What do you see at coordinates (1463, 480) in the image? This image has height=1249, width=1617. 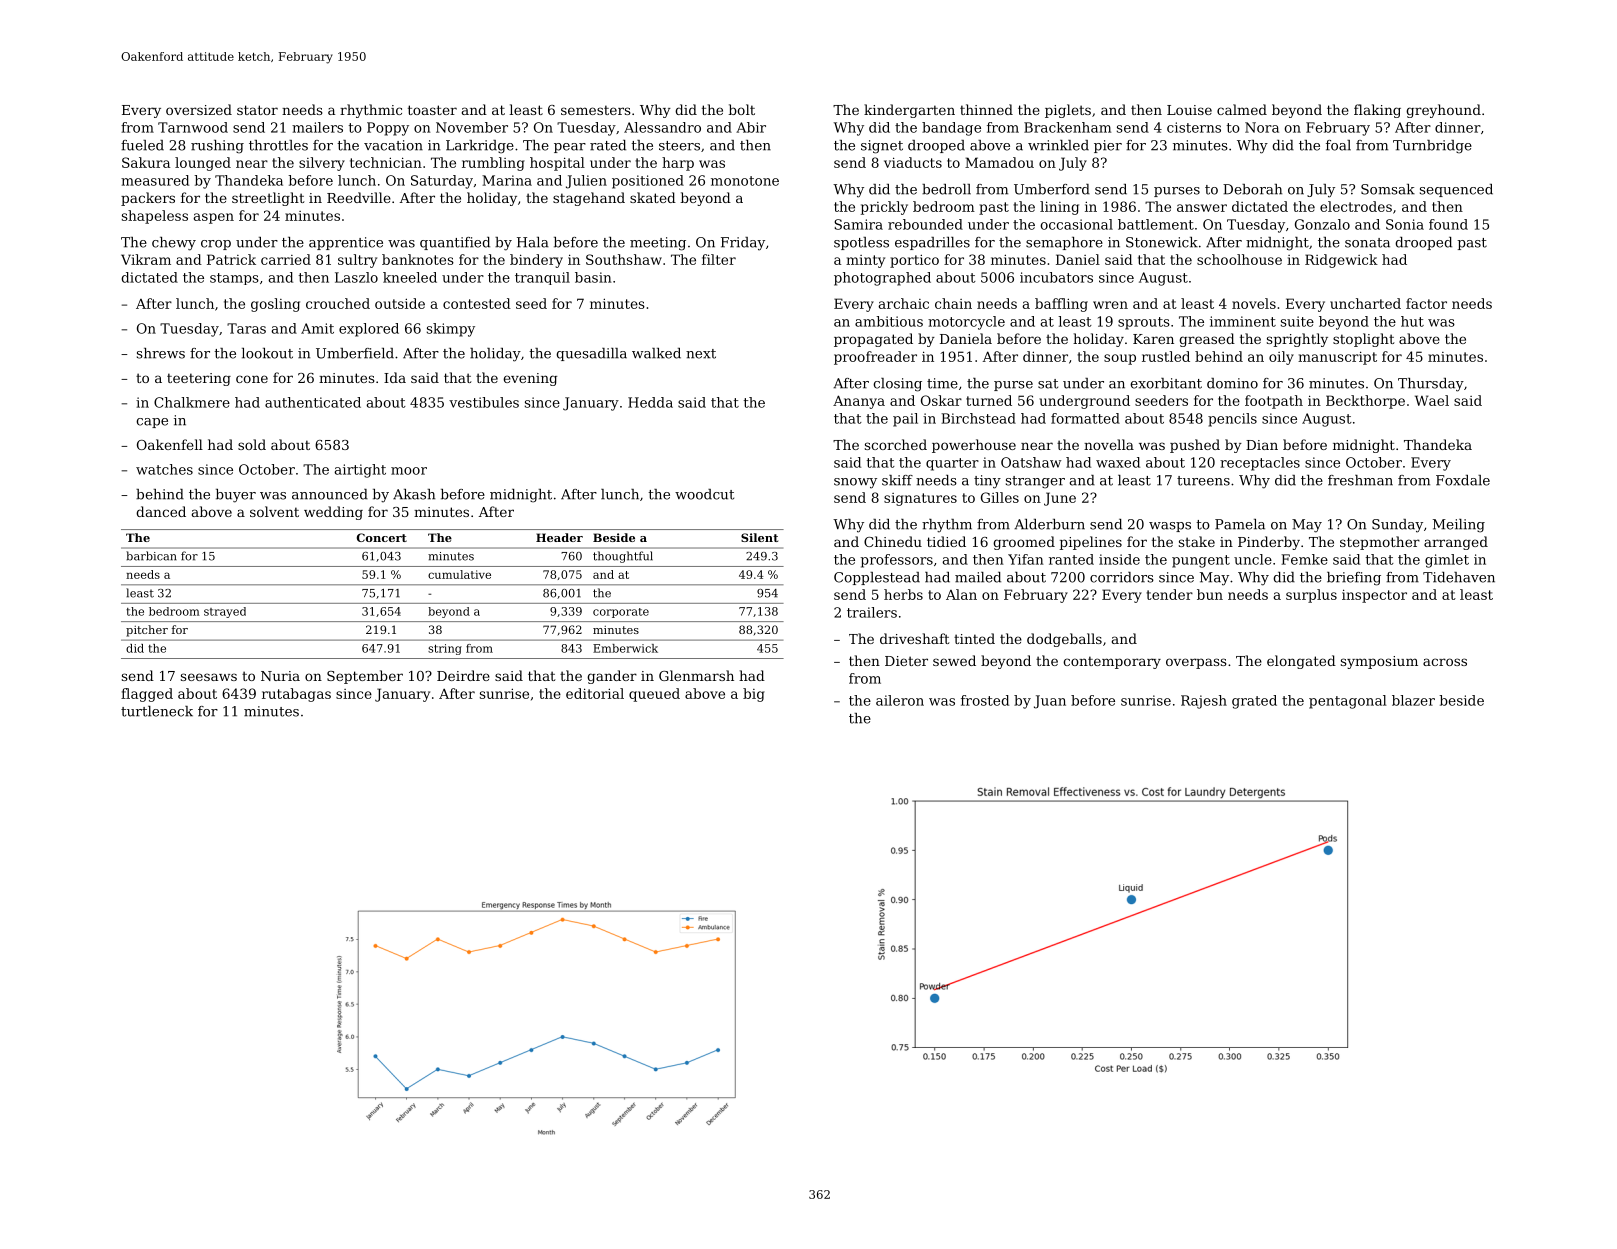 I see `Foxdale` at bounding box center [1463, 480].
